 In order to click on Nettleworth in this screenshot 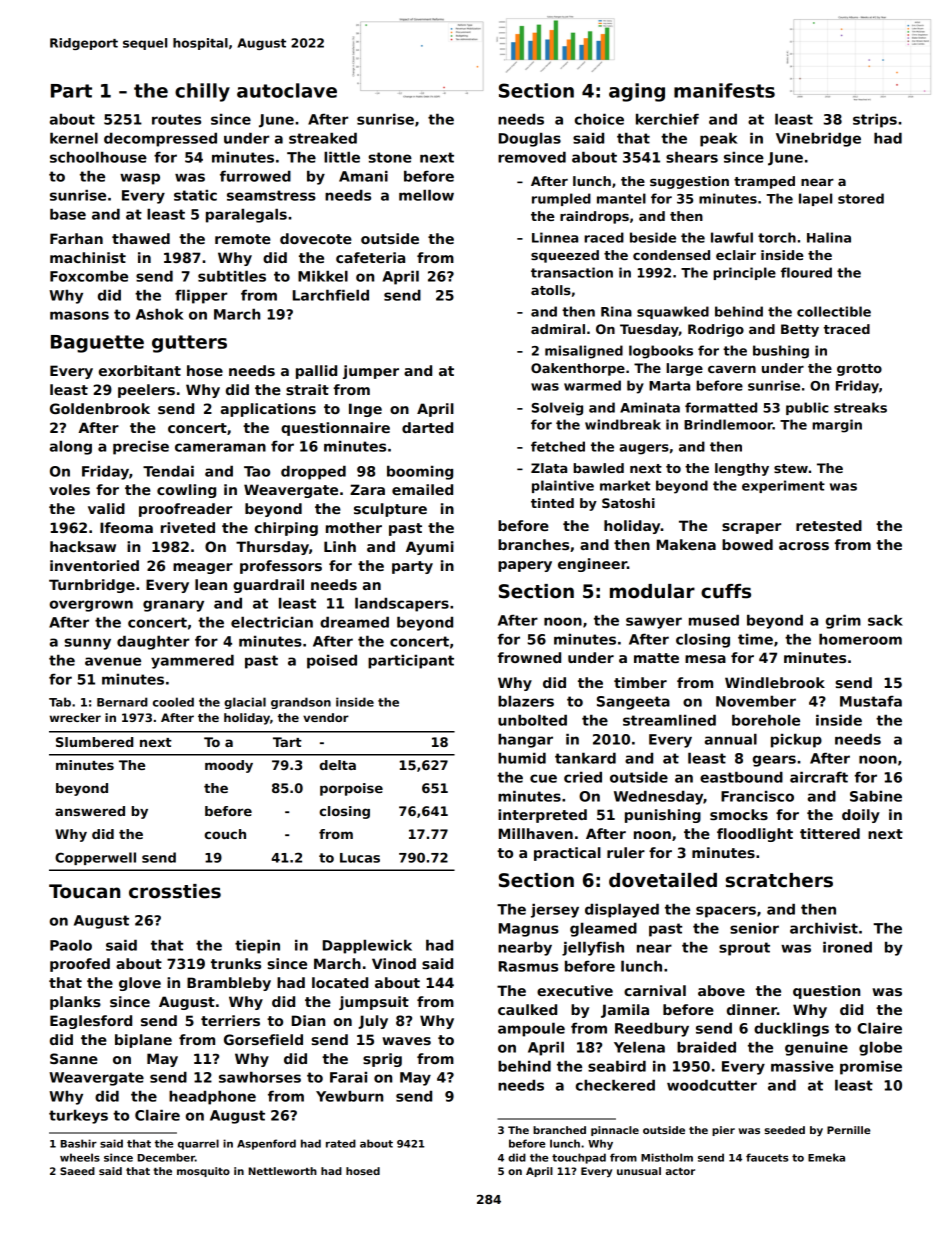, I will do `click(283, 1171)`.
